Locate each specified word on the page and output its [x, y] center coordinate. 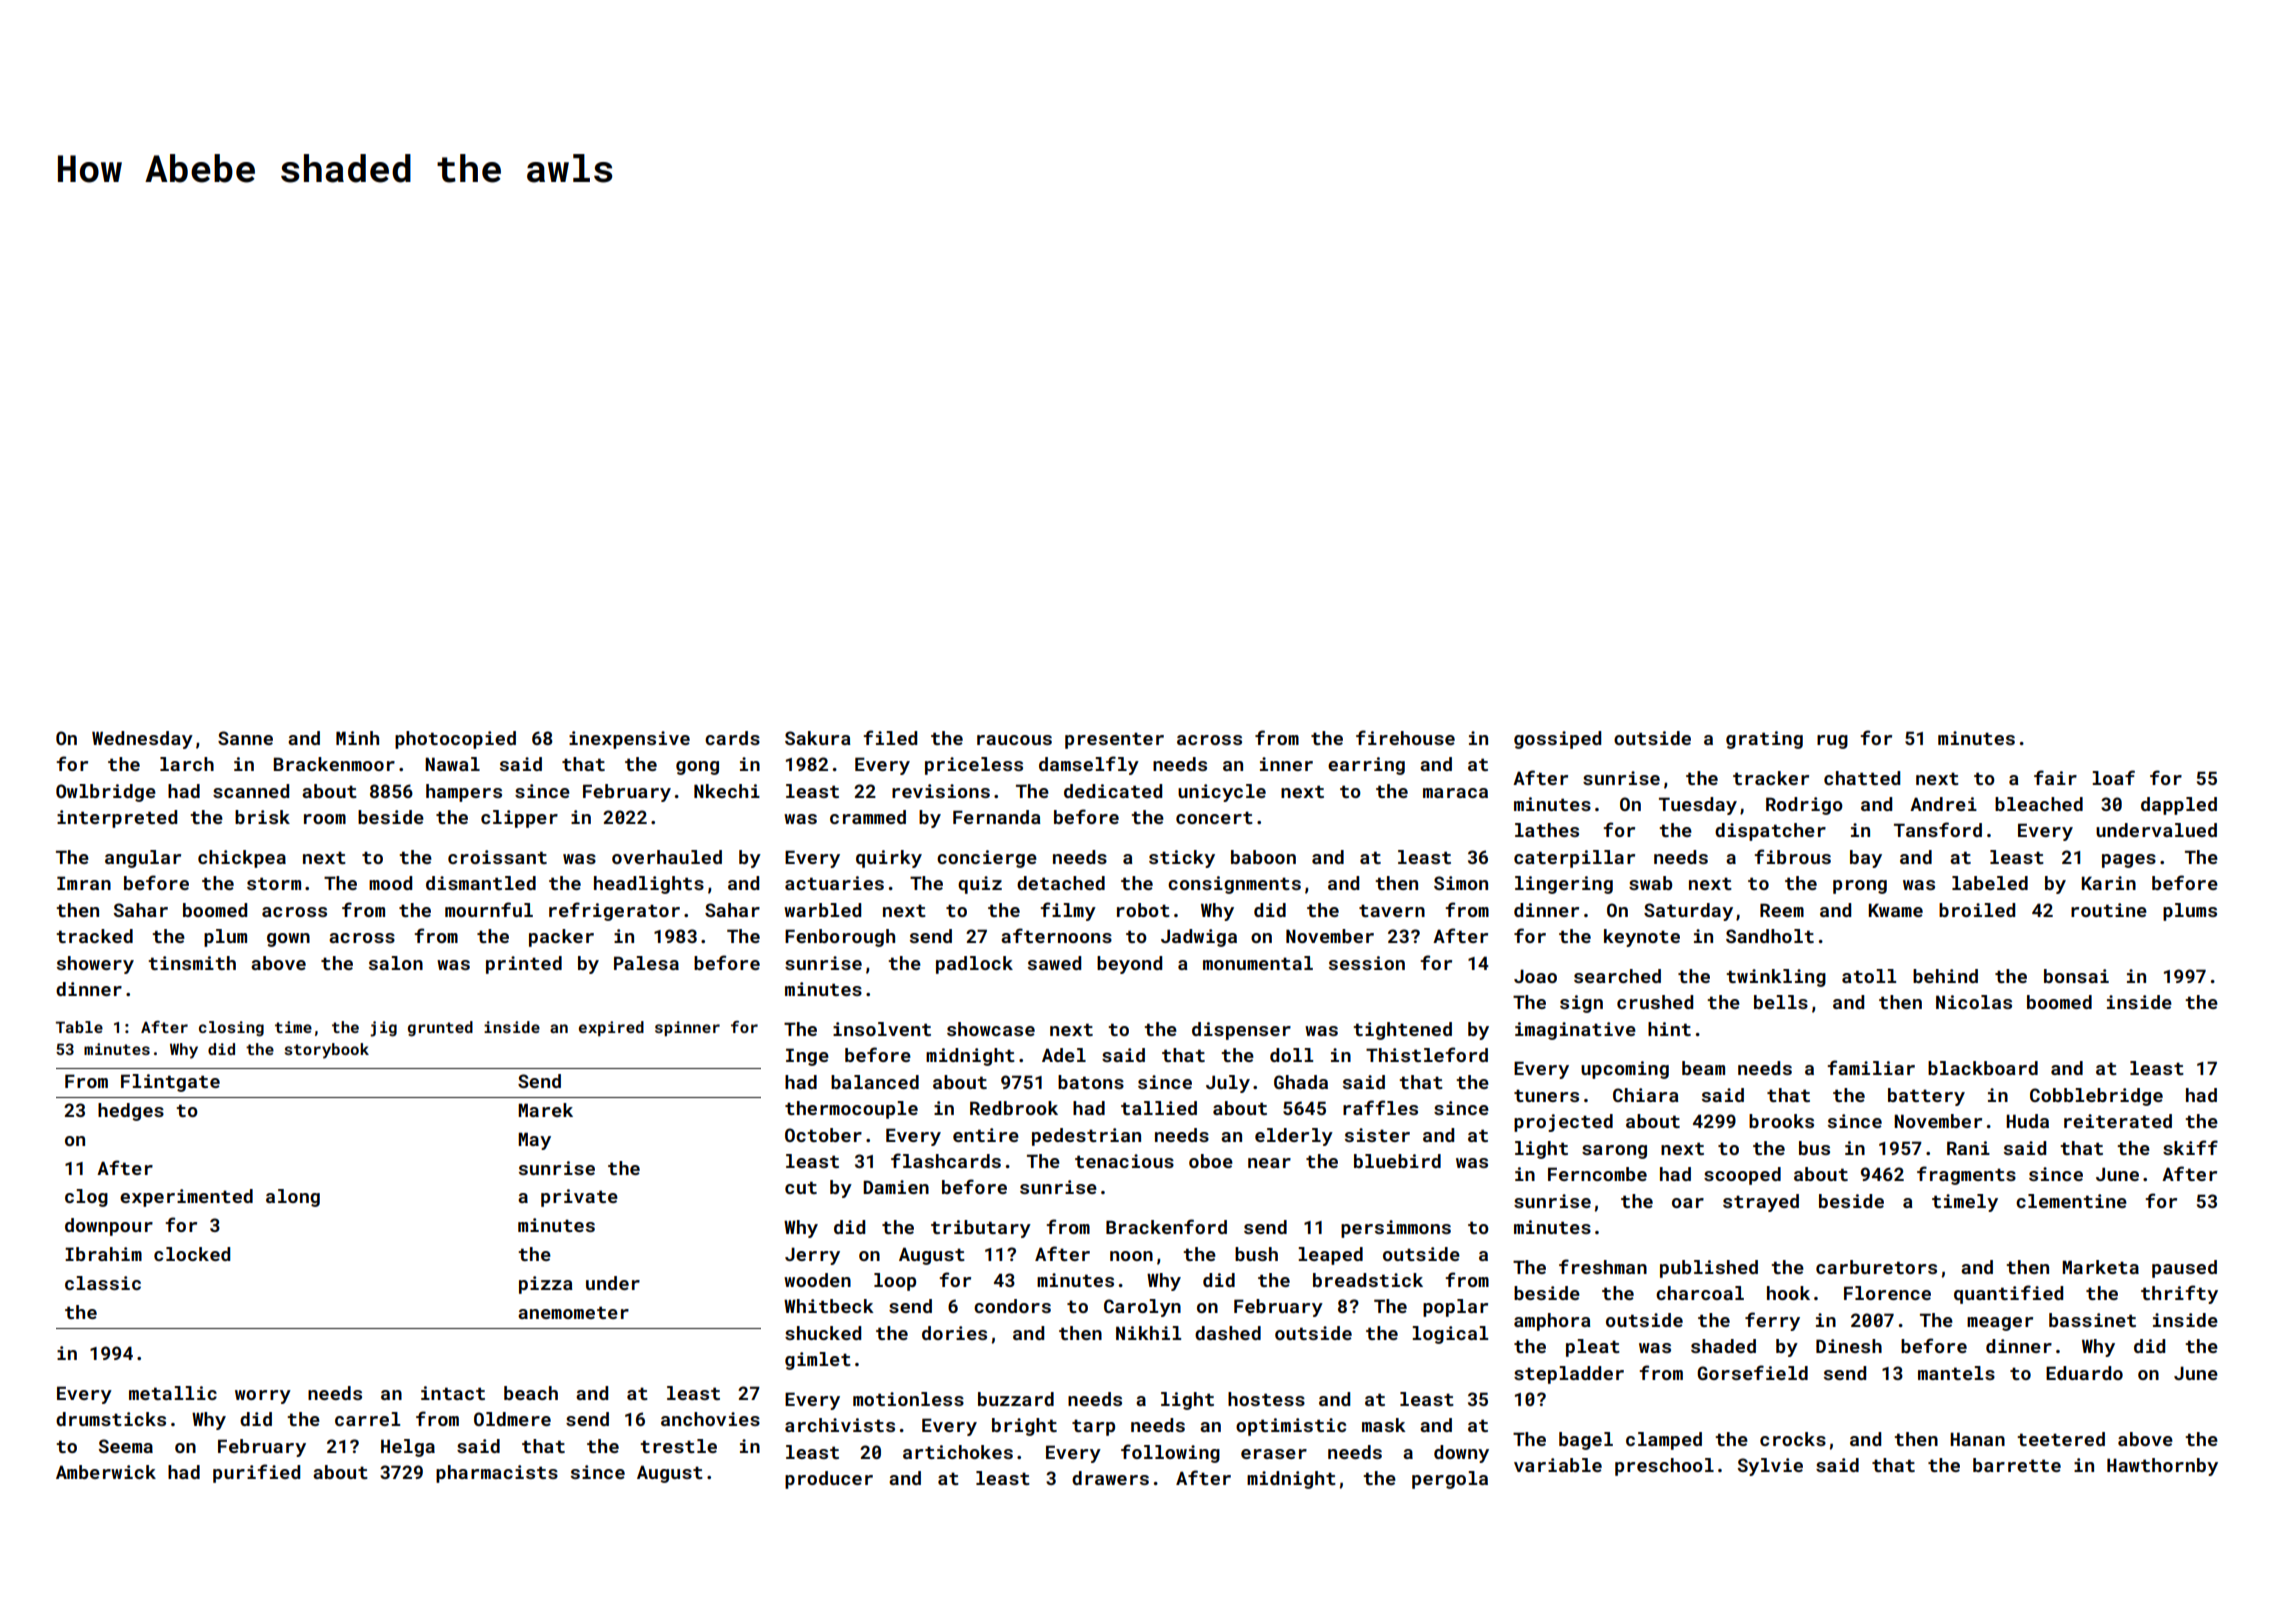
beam [1703, 1068]
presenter [1114, 740]
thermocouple [851, 1110]
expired [611, 1028]
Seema [126, 1446]
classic [103, 1283]
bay [1866, 859]
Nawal [452, 764]
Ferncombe [1597, 1174]
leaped [1330, 1256]
